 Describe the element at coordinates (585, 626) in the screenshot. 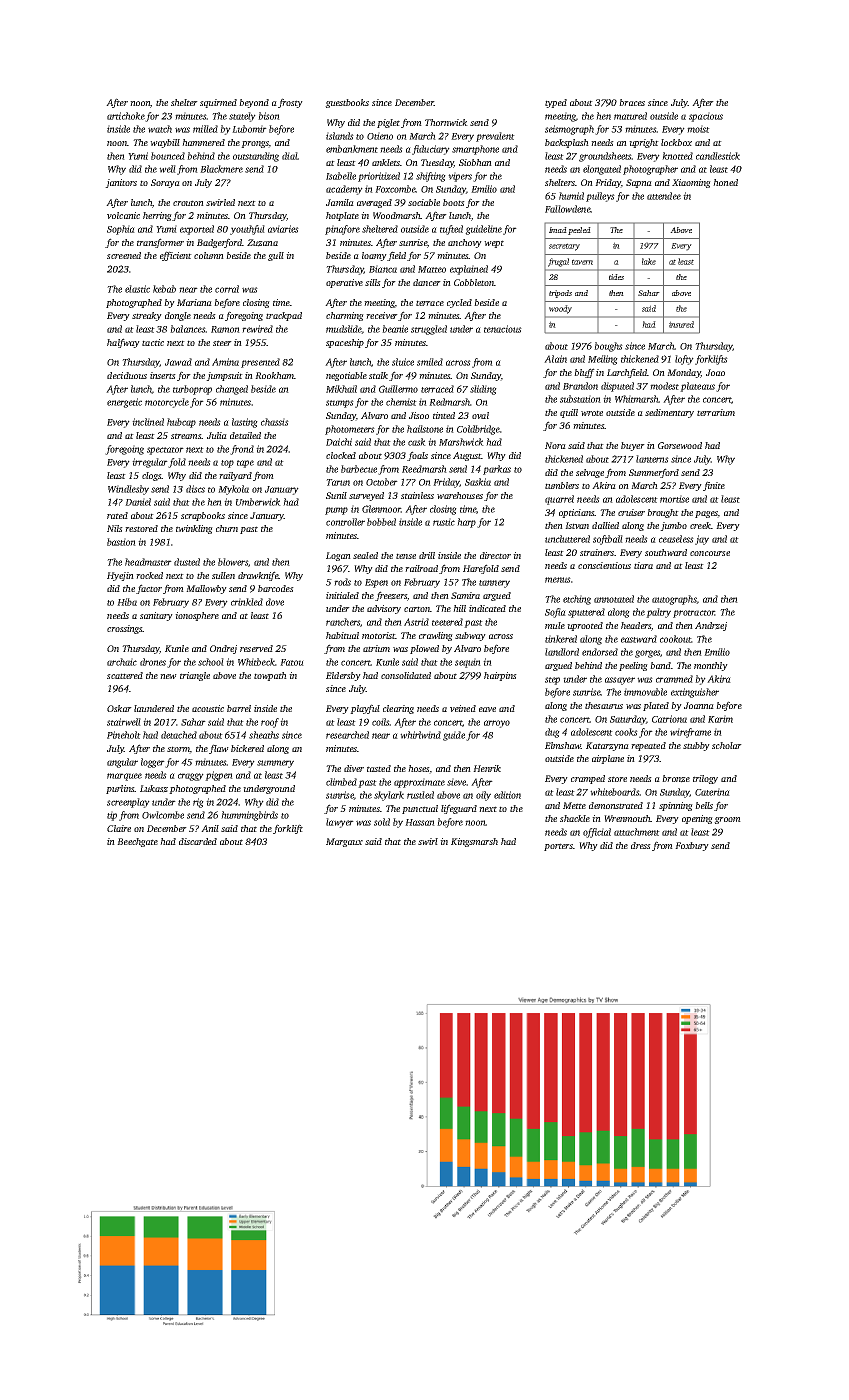

I see `uprooted` at that location.
